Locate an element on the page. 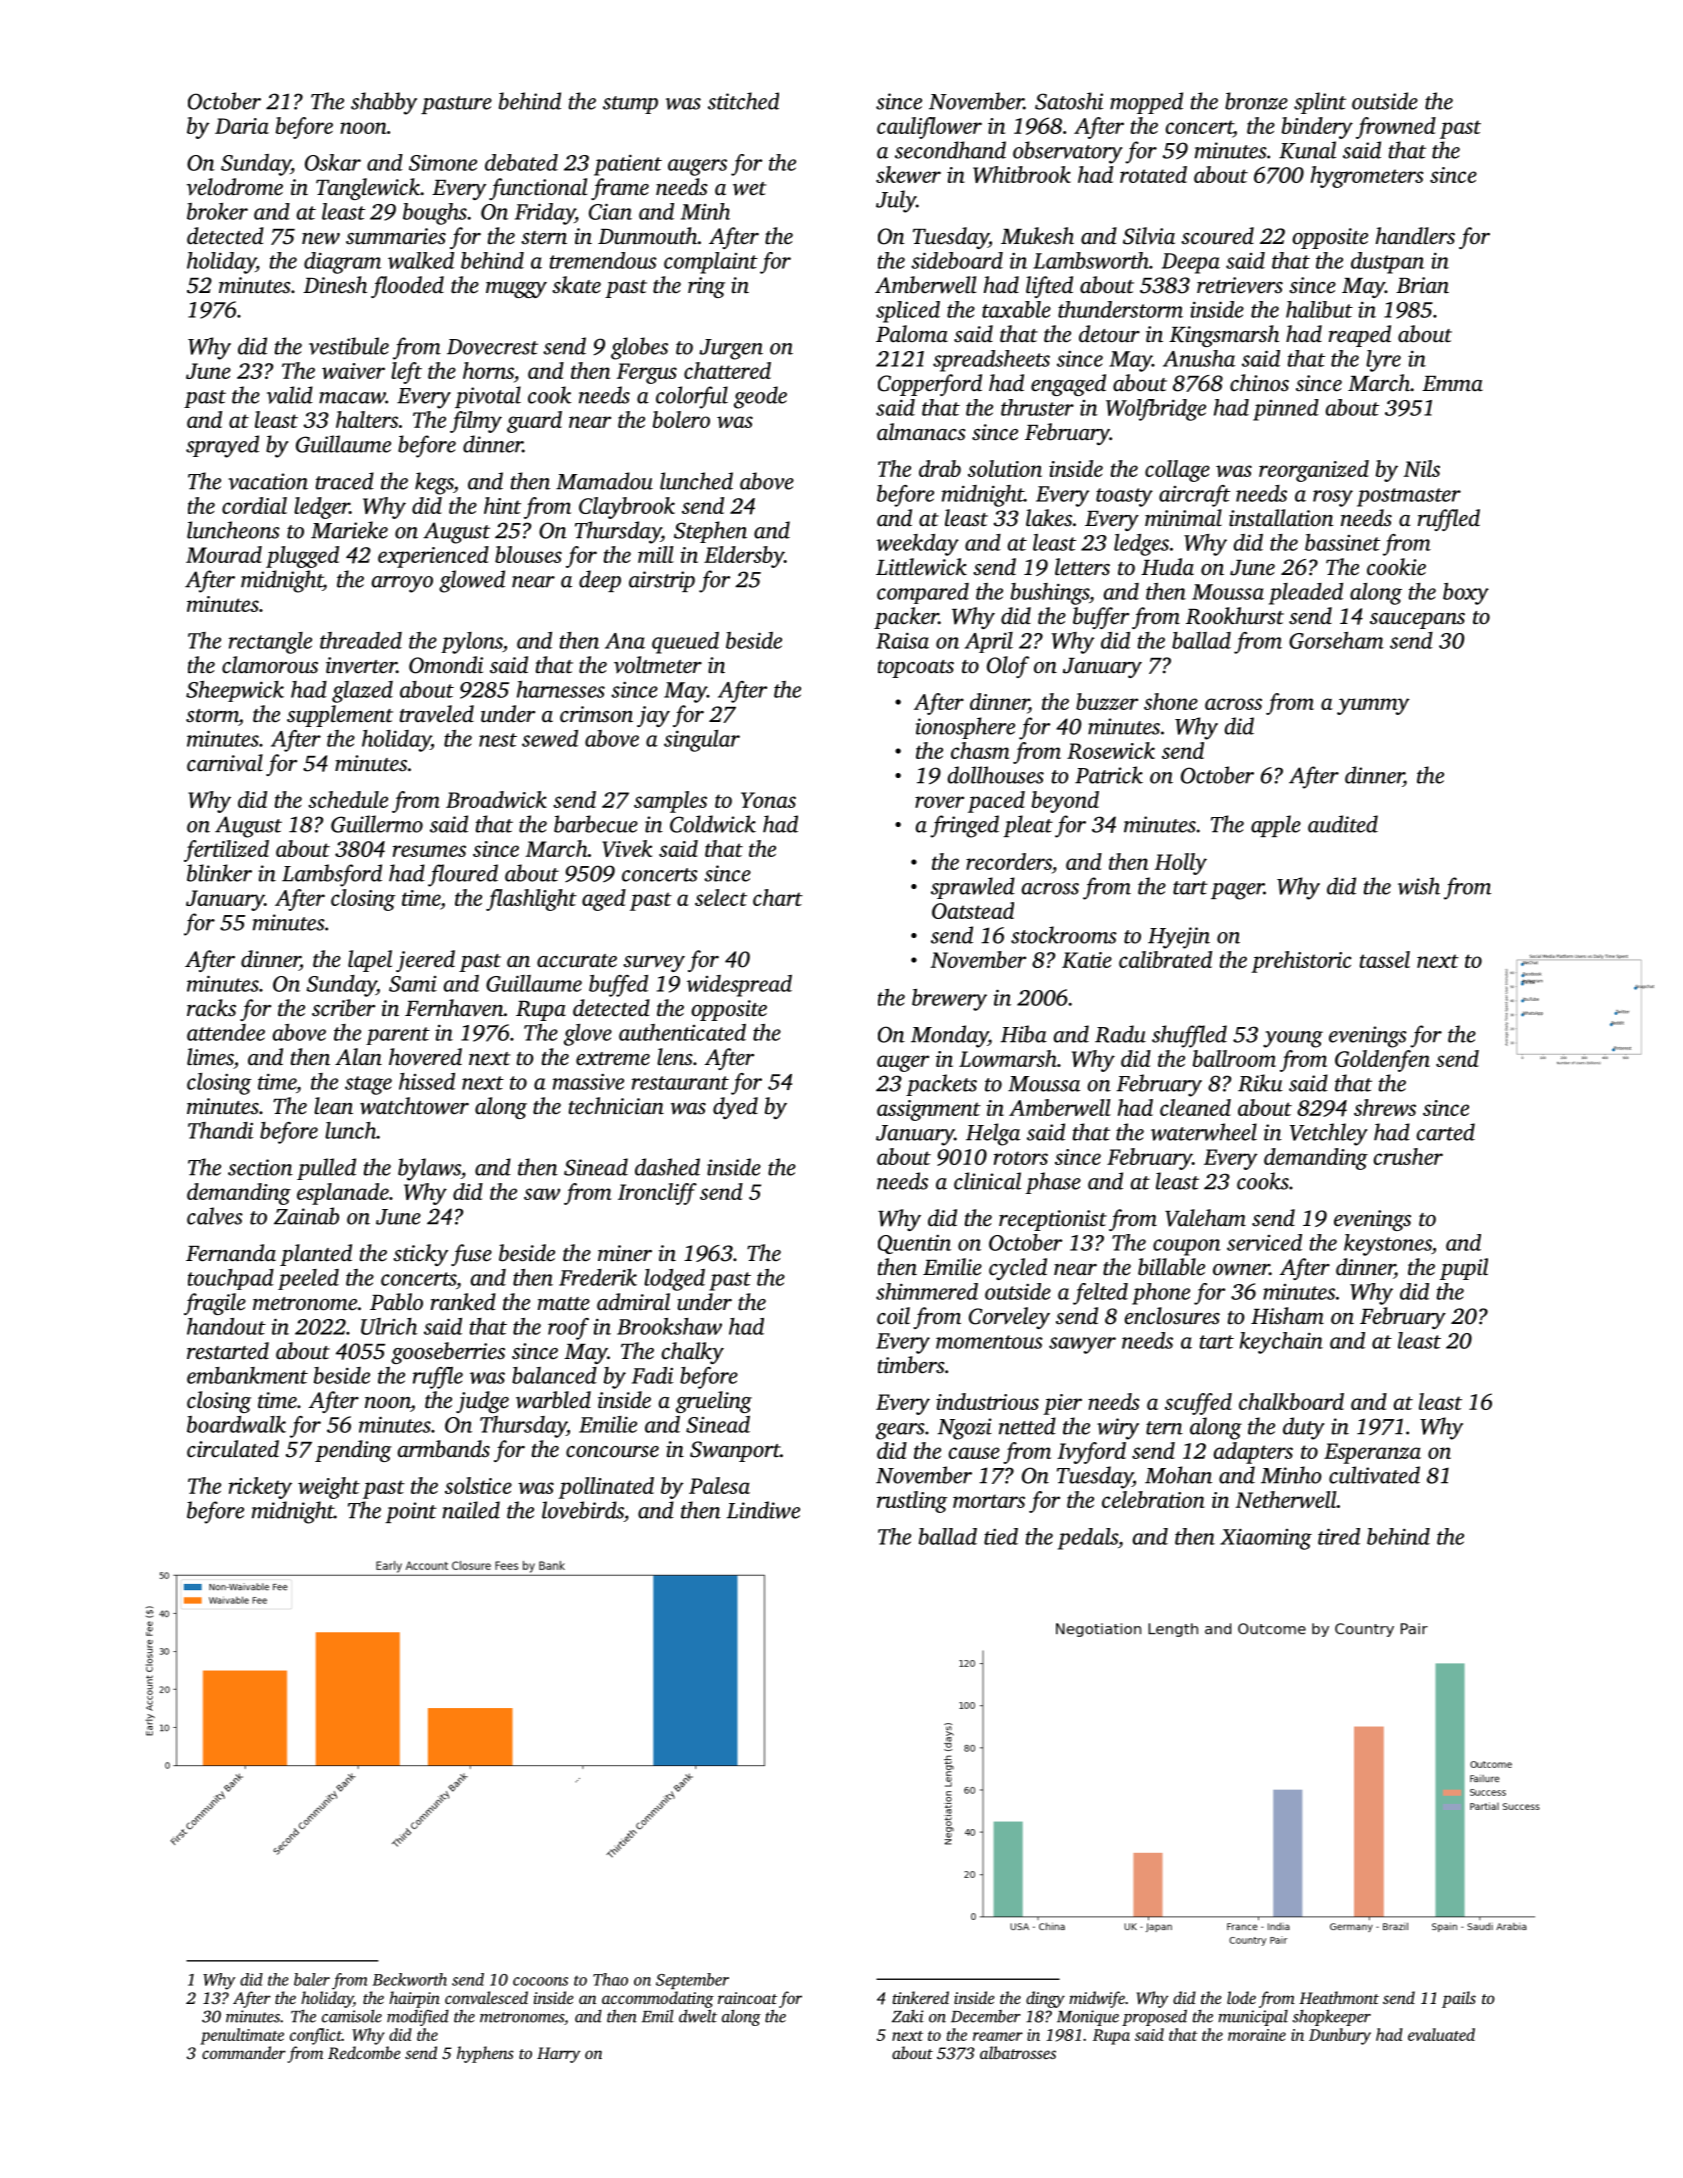  pails is located at coordinates (1459, 1999).
